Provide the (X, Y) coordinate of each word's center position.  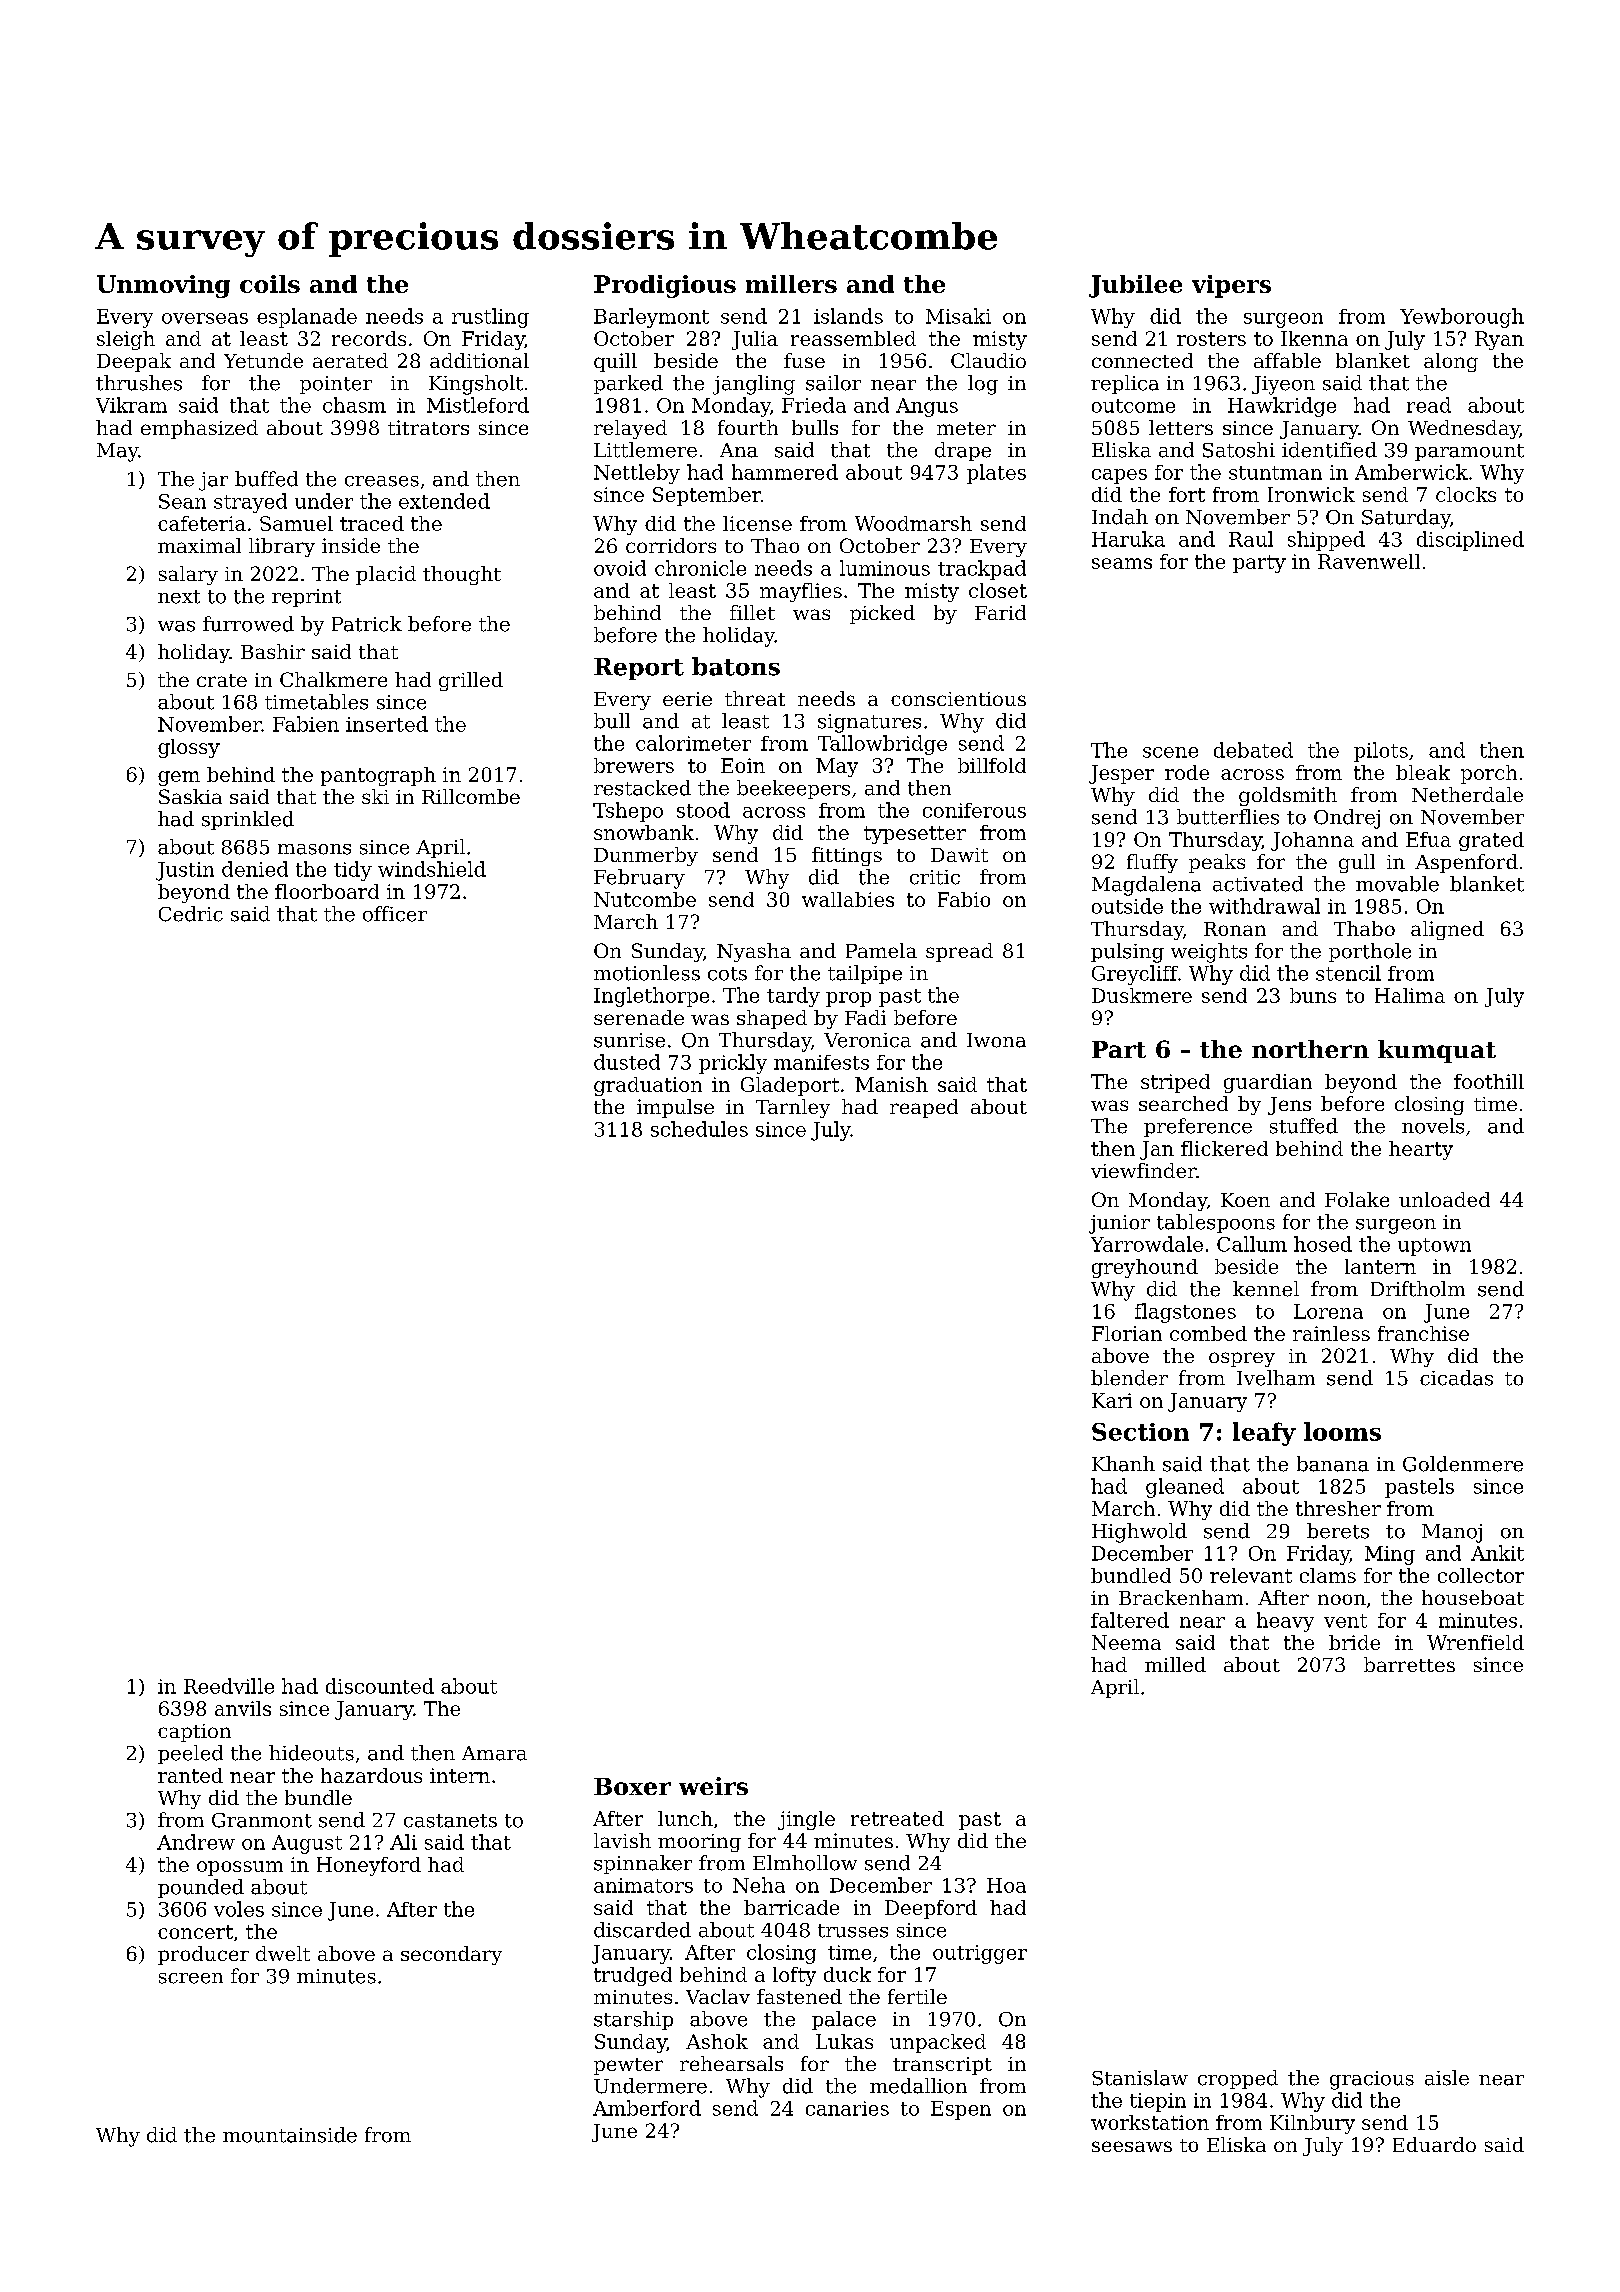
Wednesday (1464, 429)
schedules (699, 1129)
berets (1338, 1531)
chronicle (700, 568)
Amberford (647, 2108)
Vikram (131, 405)
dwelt (283, 1953)
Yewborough (1462, 318)
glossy (189, 748)
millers (791, 284)
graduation (648, 1086)
